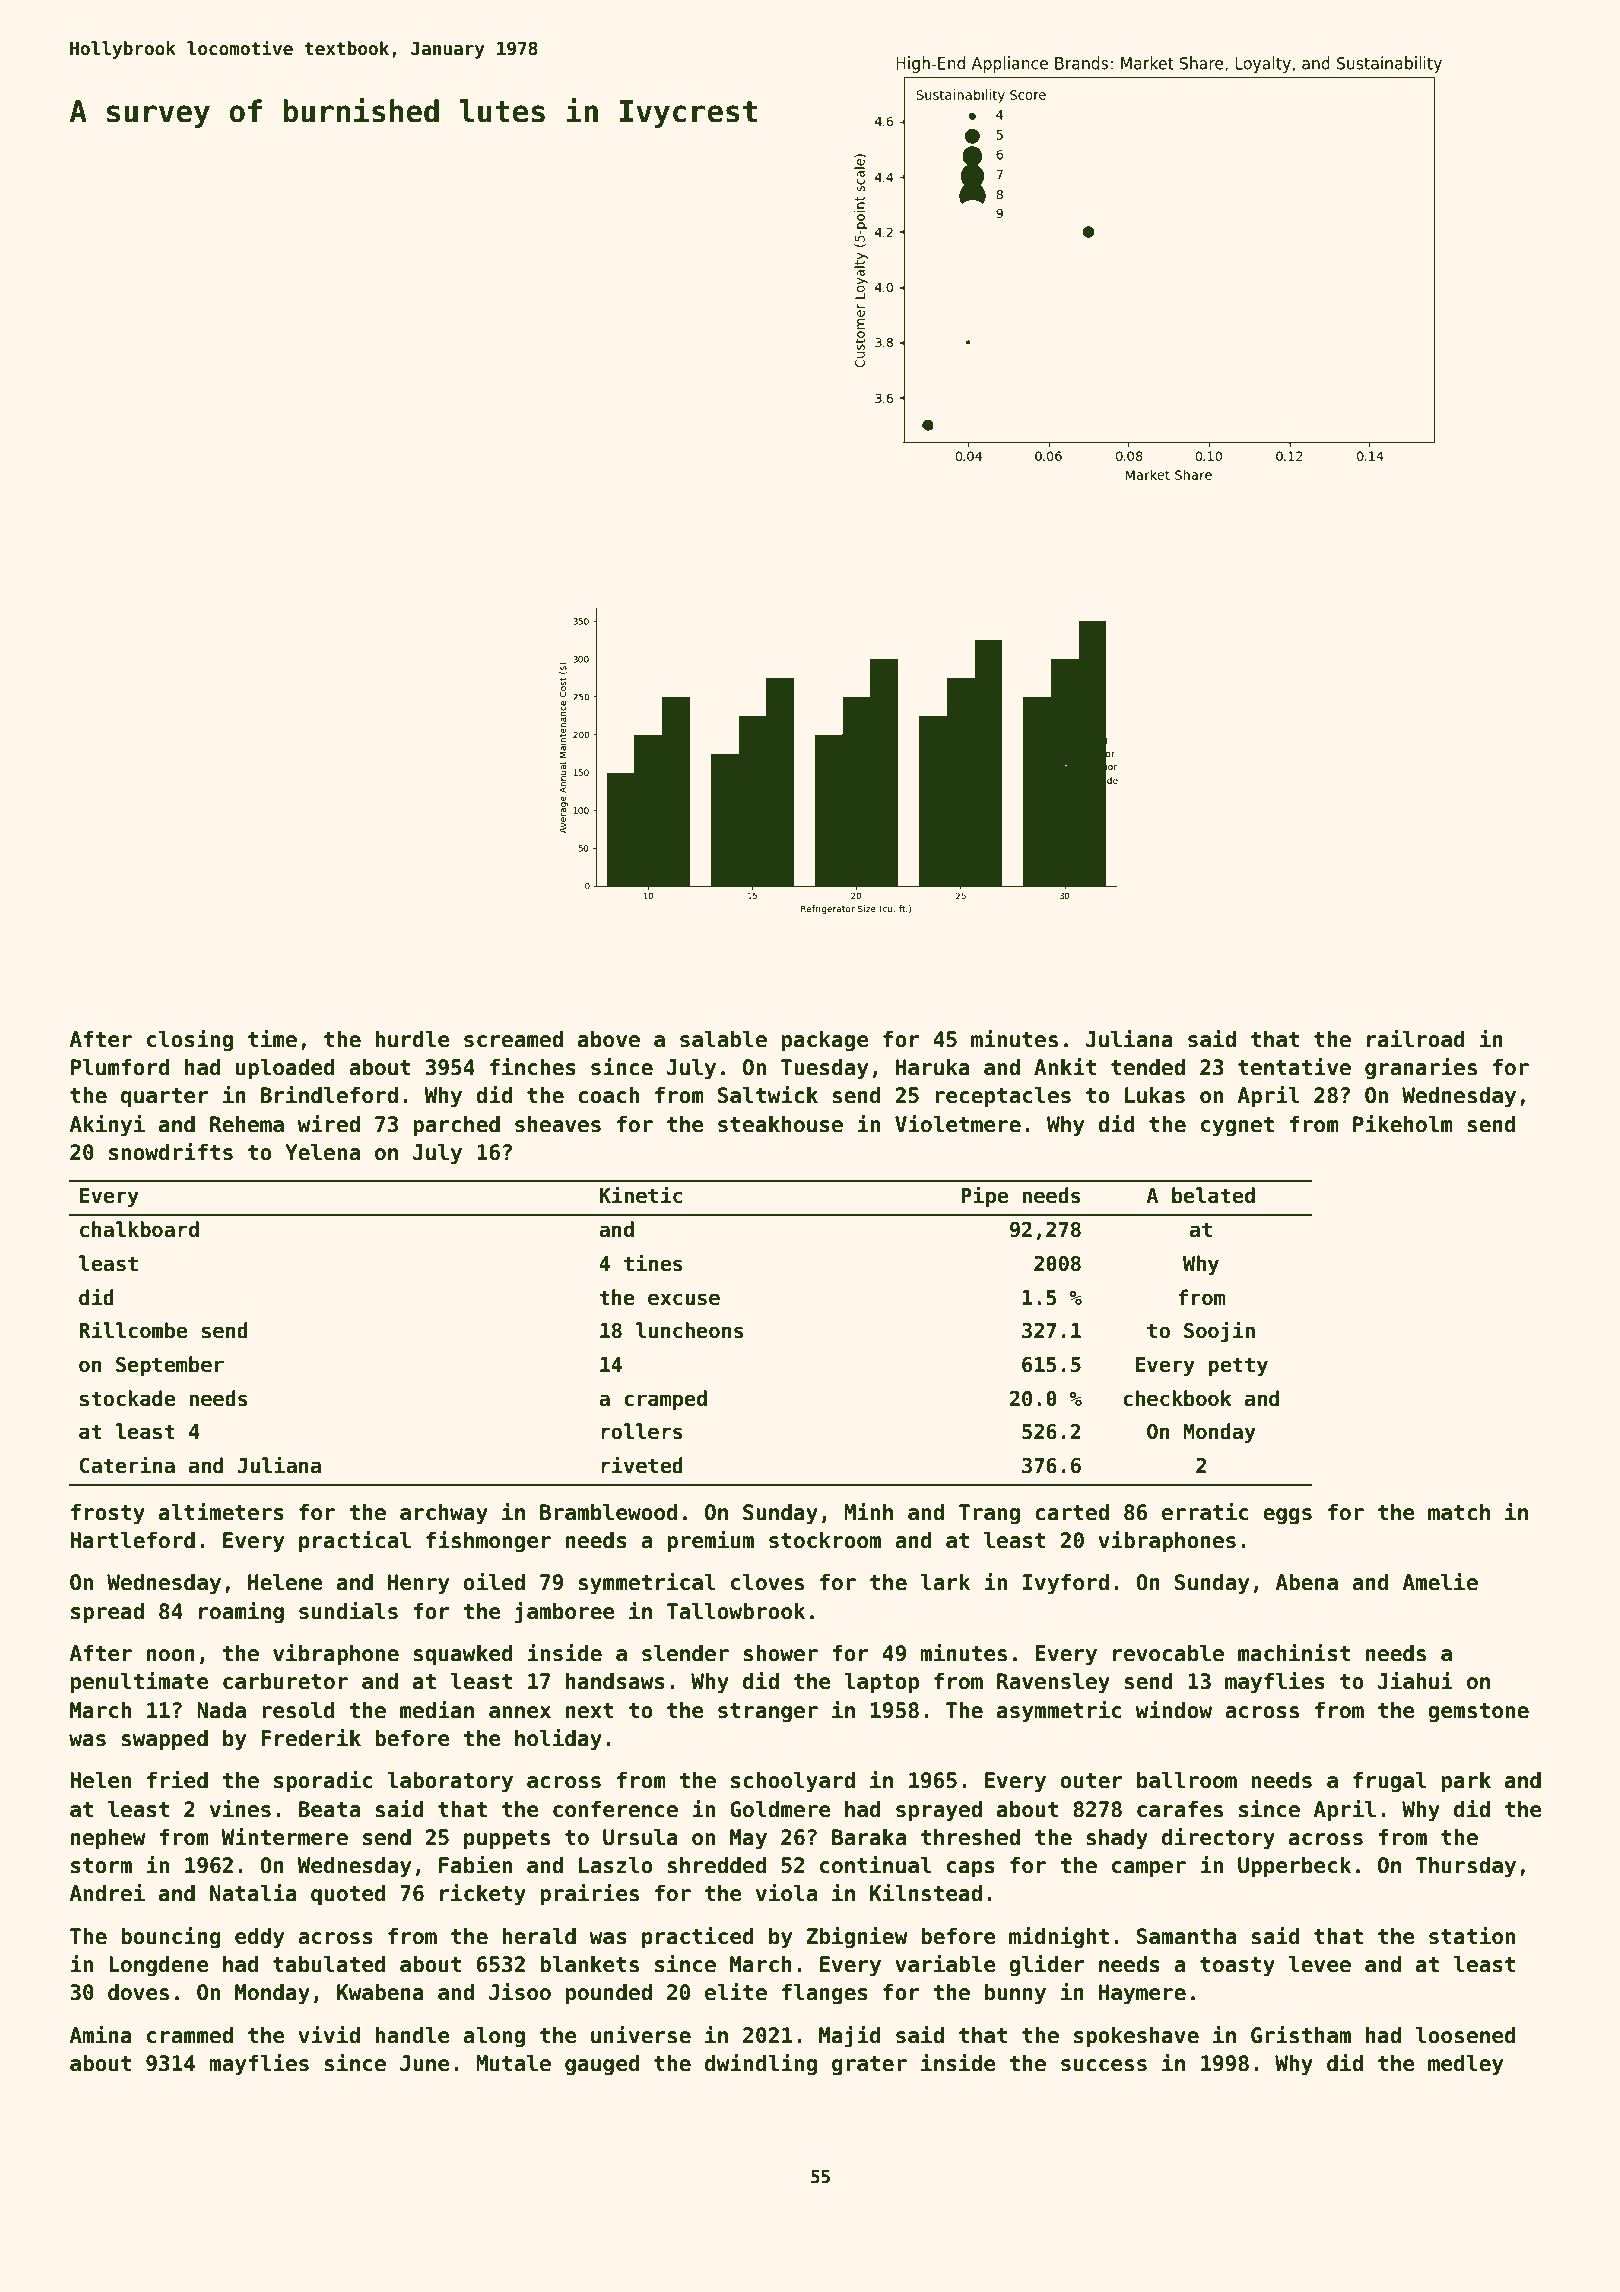  What do you see at coordinates (825, 1041) in the screenshot?
I see `package` at bounding box center [825, 1041].
